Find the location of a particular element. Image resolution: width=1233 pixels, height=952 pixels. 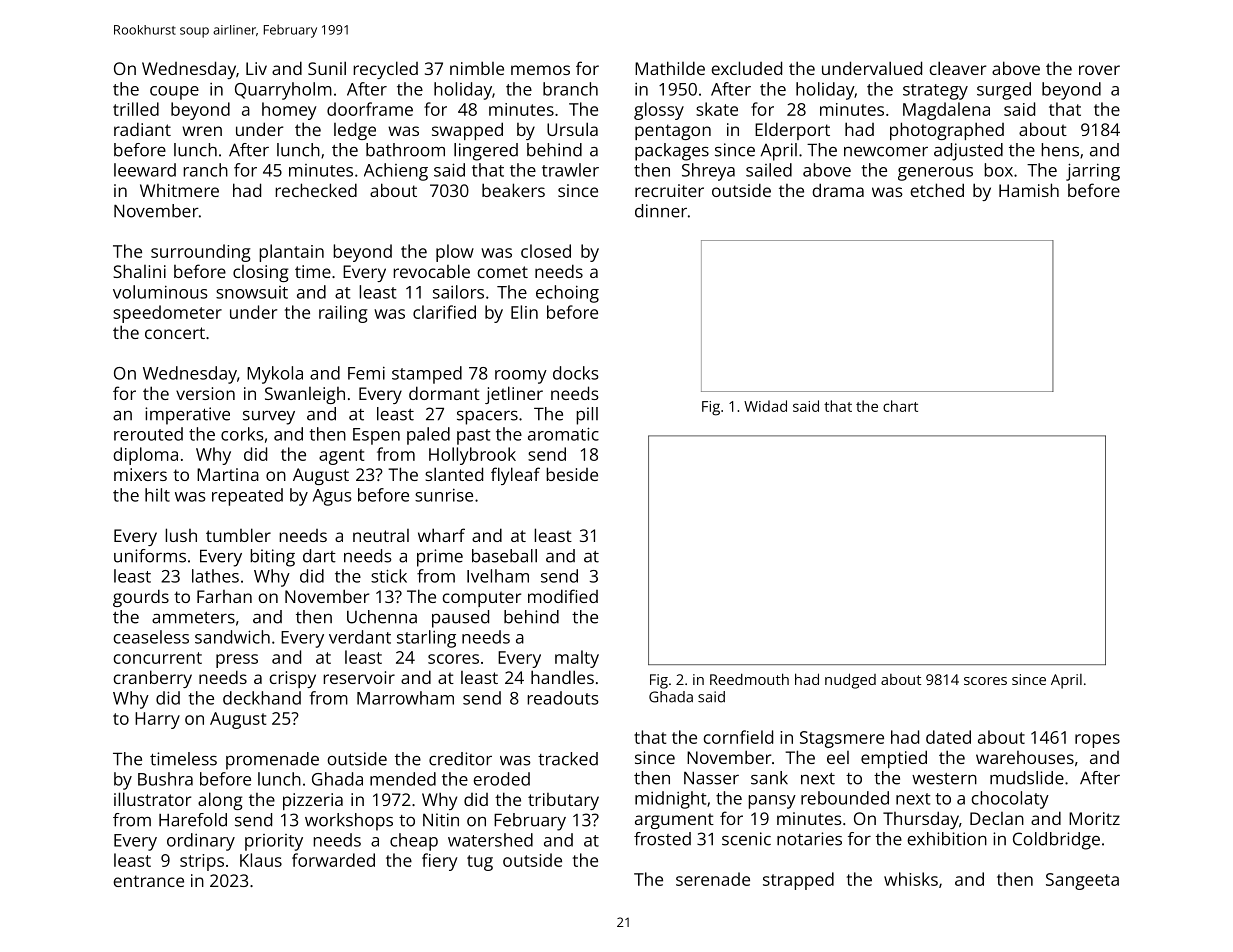

revocable is located at coordinates (431, 271).
